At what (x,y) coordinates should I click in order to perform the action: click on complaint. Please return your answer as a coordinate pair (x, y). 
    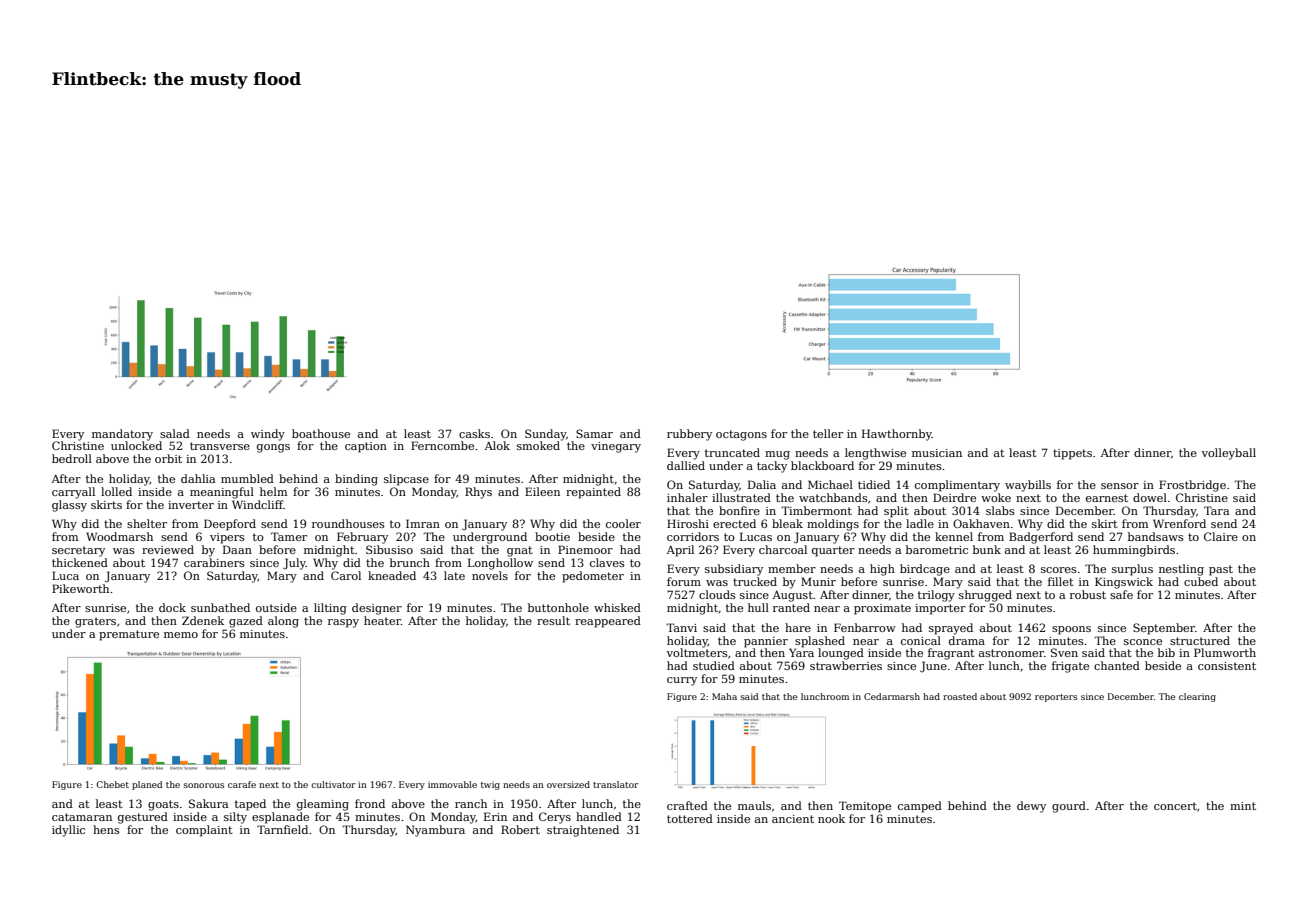
    Looking at the image, I should click on (204, 831).
